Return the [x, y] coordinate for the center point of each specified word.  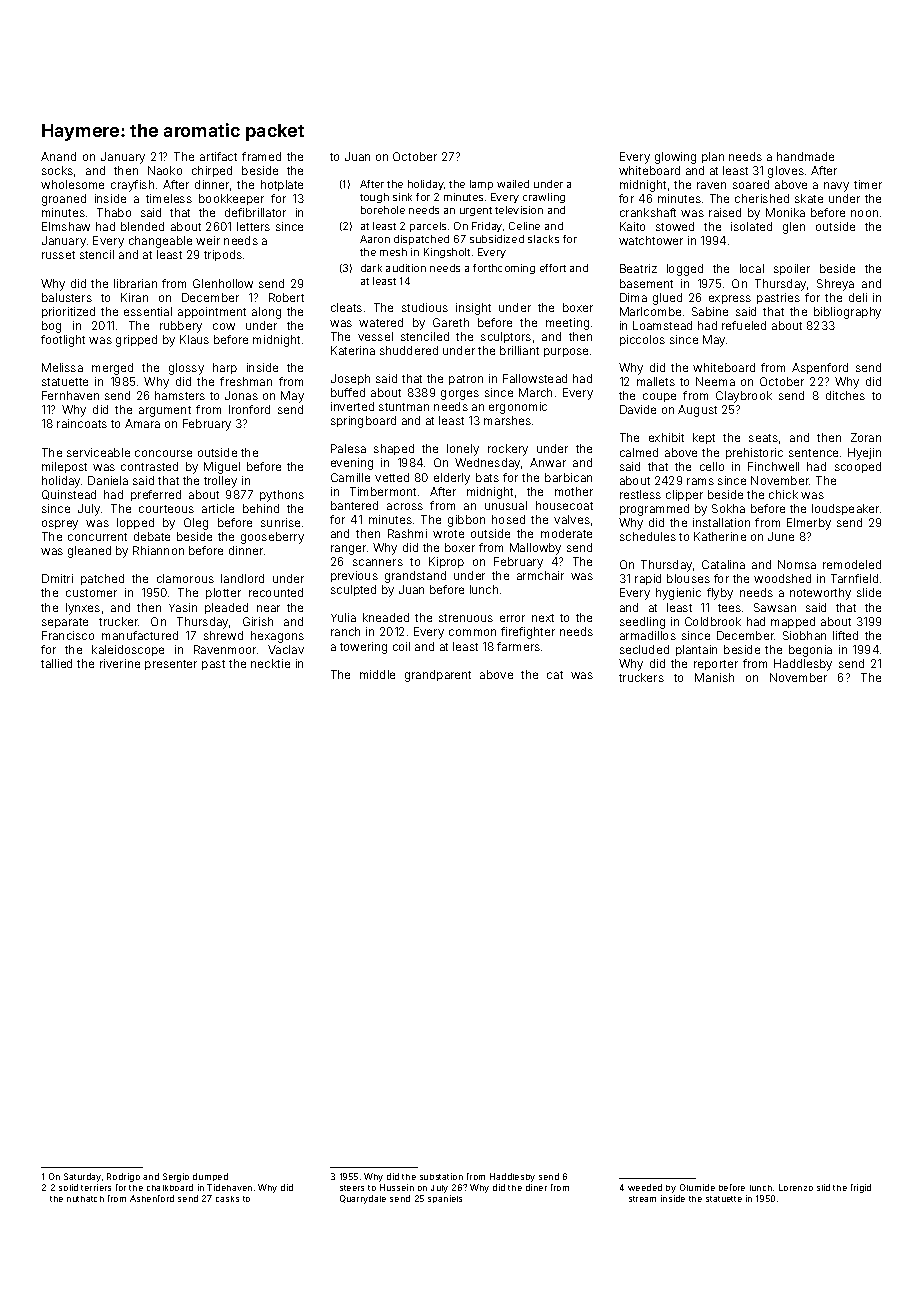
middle [377, 674]
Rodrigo [123, 1177]
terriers [96, 1187]
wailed [513, 184]
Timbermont [383, 491]
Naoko [165, 170]
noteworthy [820, 594]
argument [165, 411]
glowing [675, 158]
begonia [810, 651]
